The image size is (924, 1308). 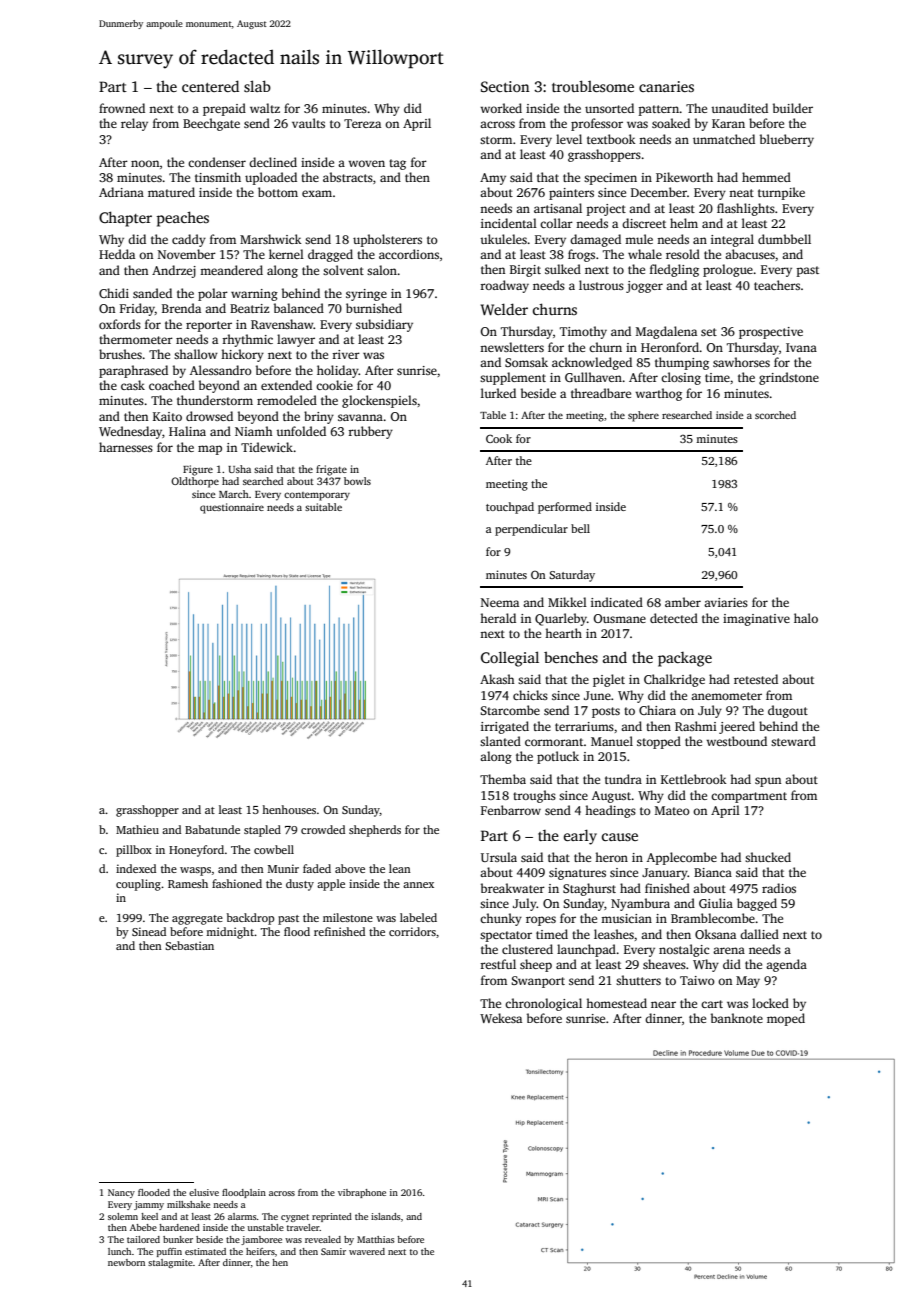 I want to click on wavered, so click(x=367, y=1251).
